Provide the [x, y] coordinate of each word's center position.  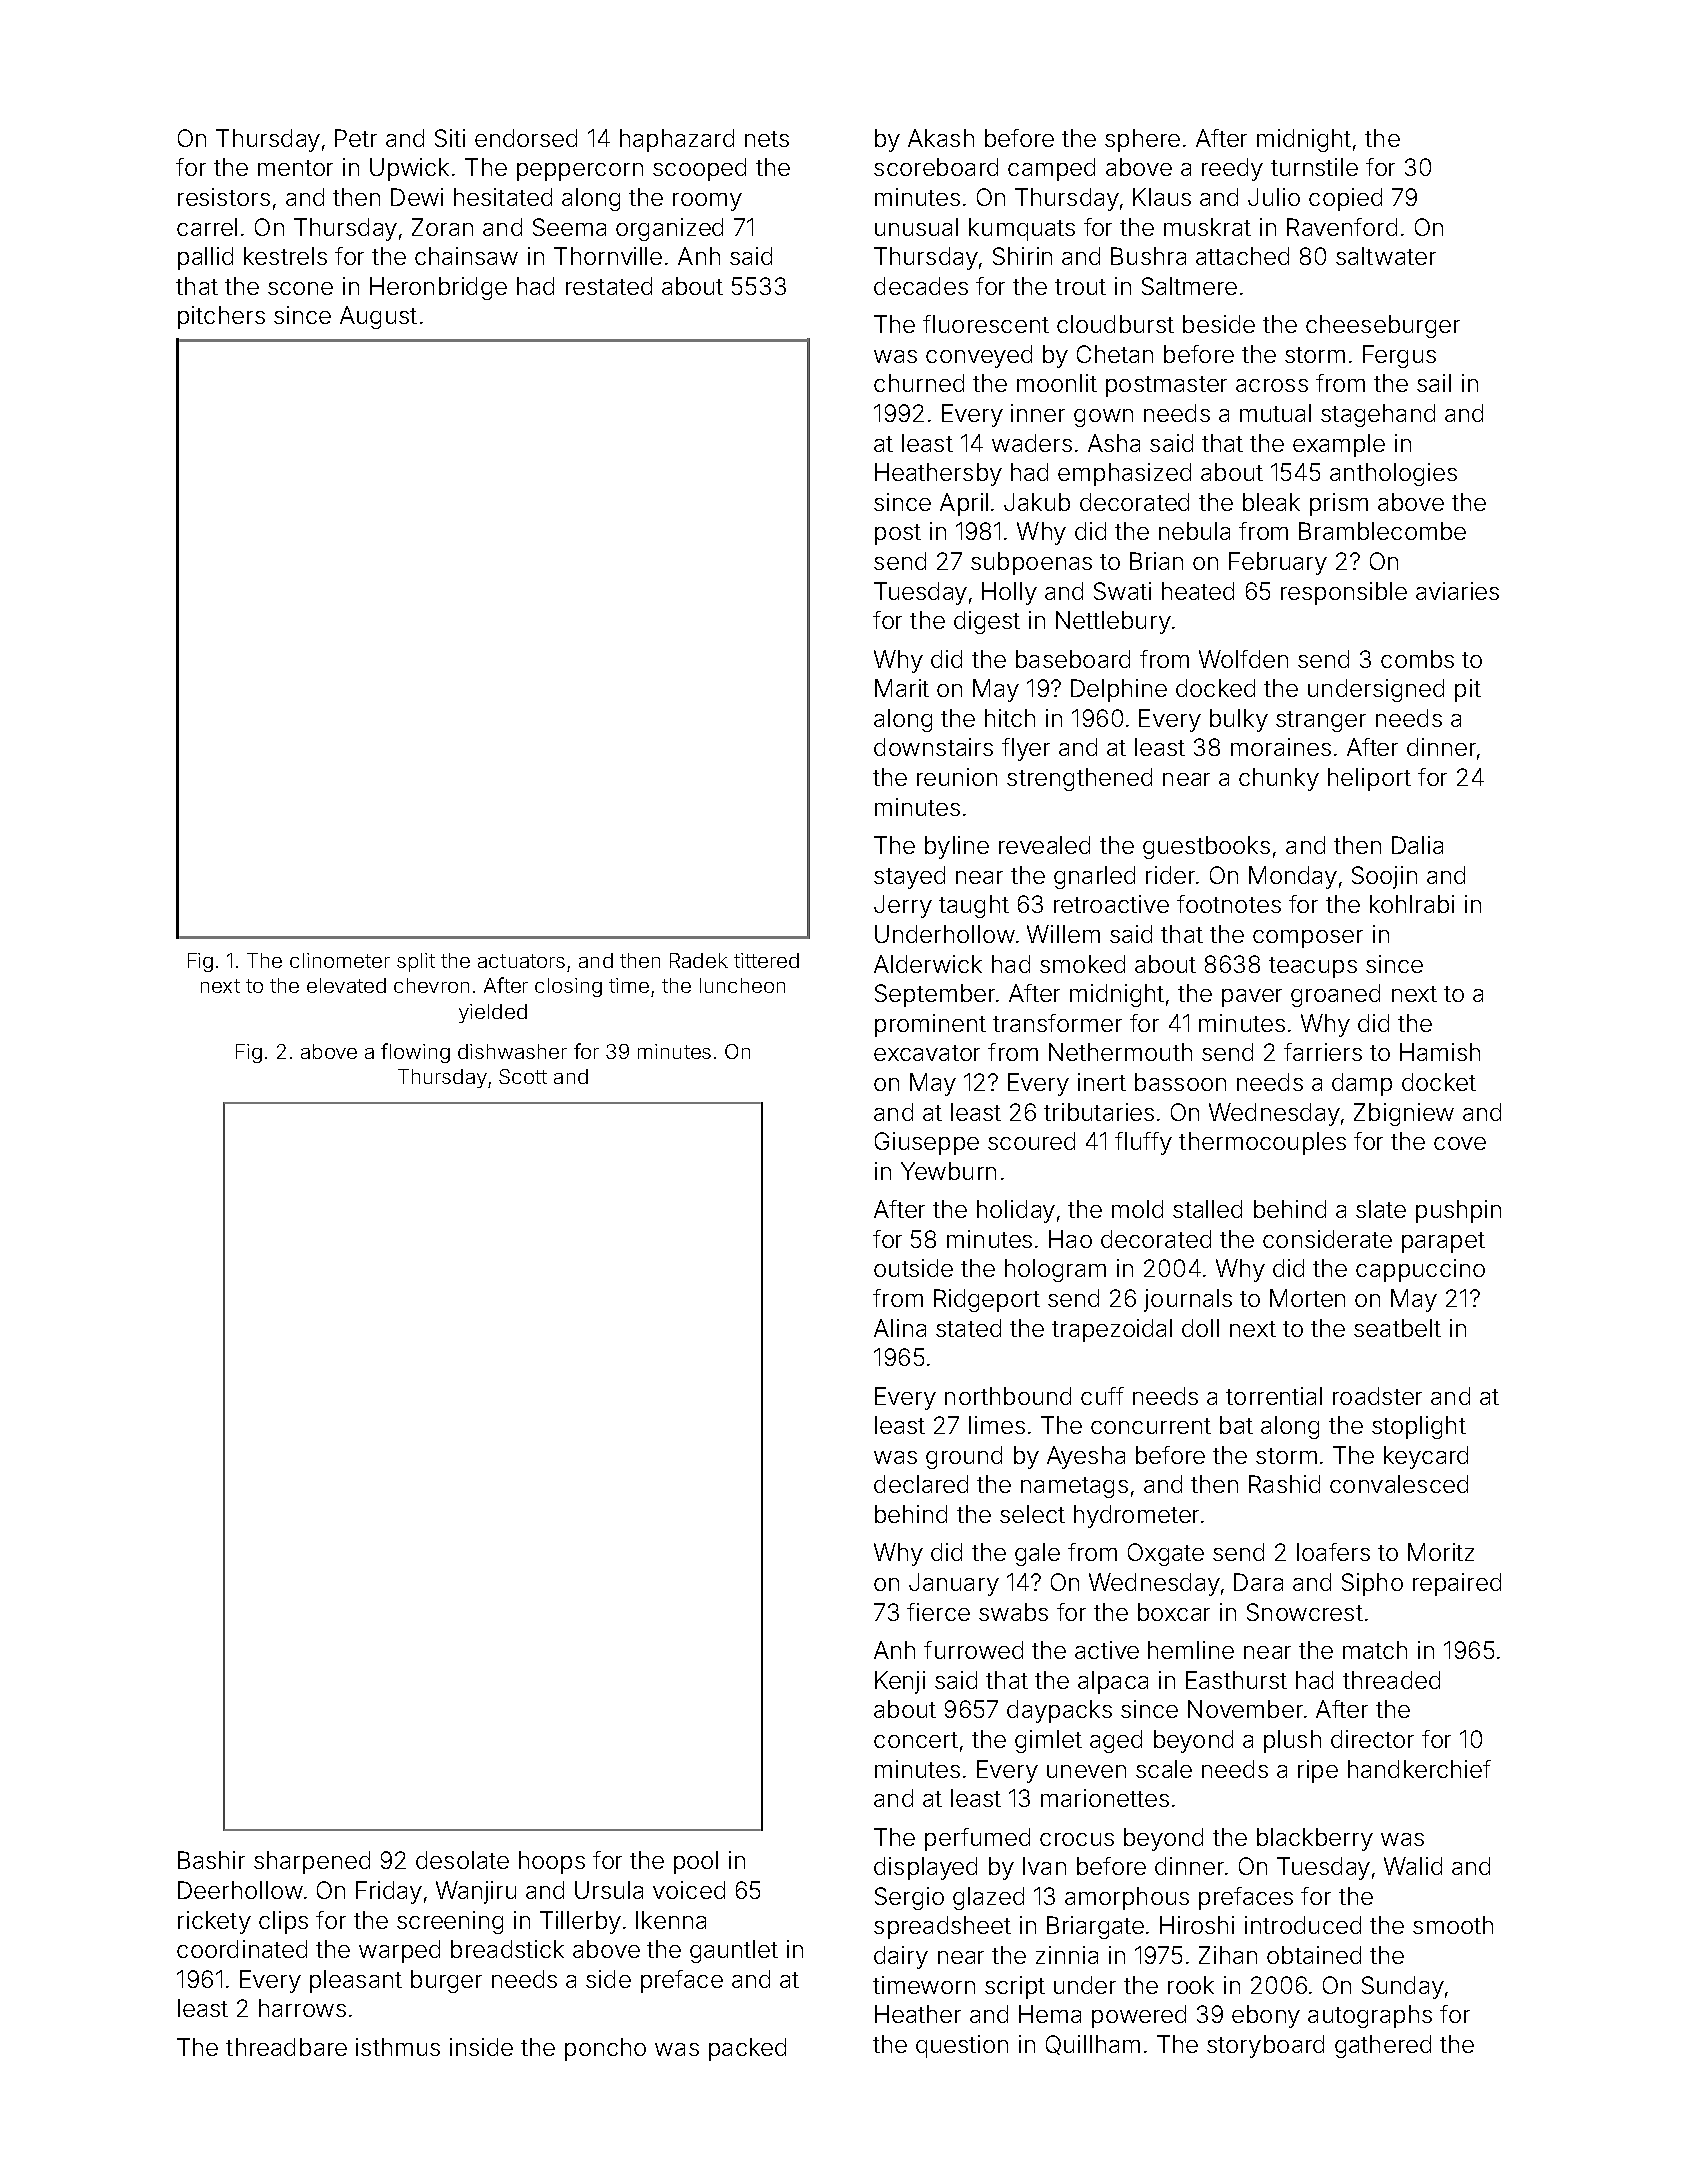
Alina [900, 1328]
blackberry [1315, 1839]
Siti [450, 138]
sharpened [312, 1862]
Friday [389, 1892]
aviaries [1457, 591]
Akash [941, 138]
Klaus [1162, 197]
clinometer [340, 960]
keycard [1426, 1457]
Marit [902, 688]
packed [747, 2049]
